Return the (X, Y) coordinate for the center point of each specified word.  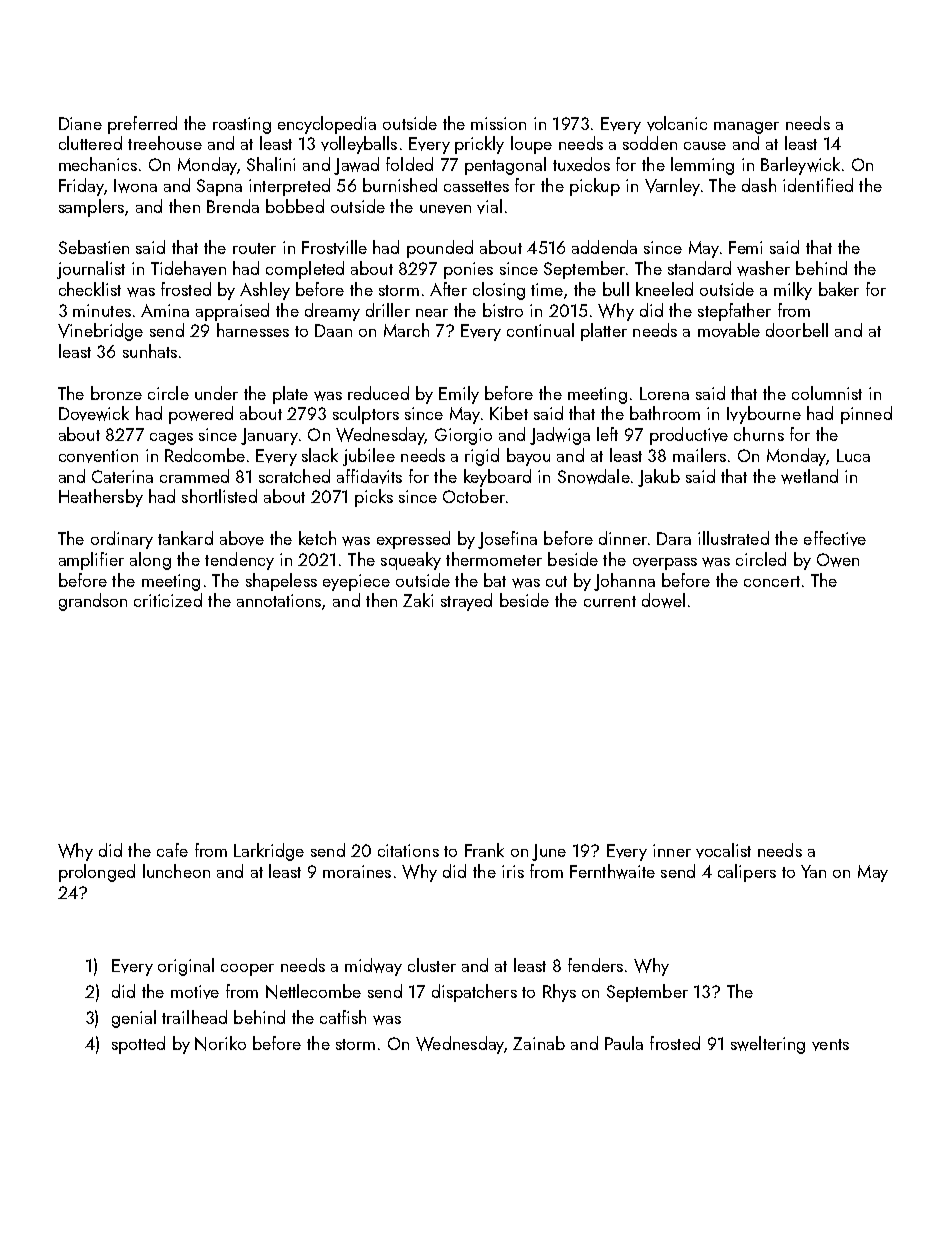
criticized (168, 600)
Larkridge (269, 852)
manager (746, 128)
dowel (663, 600)
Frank (484, 850)
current (610, 601)
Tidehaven (188, 268)
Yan (813, 871)
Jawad (356, 166)
